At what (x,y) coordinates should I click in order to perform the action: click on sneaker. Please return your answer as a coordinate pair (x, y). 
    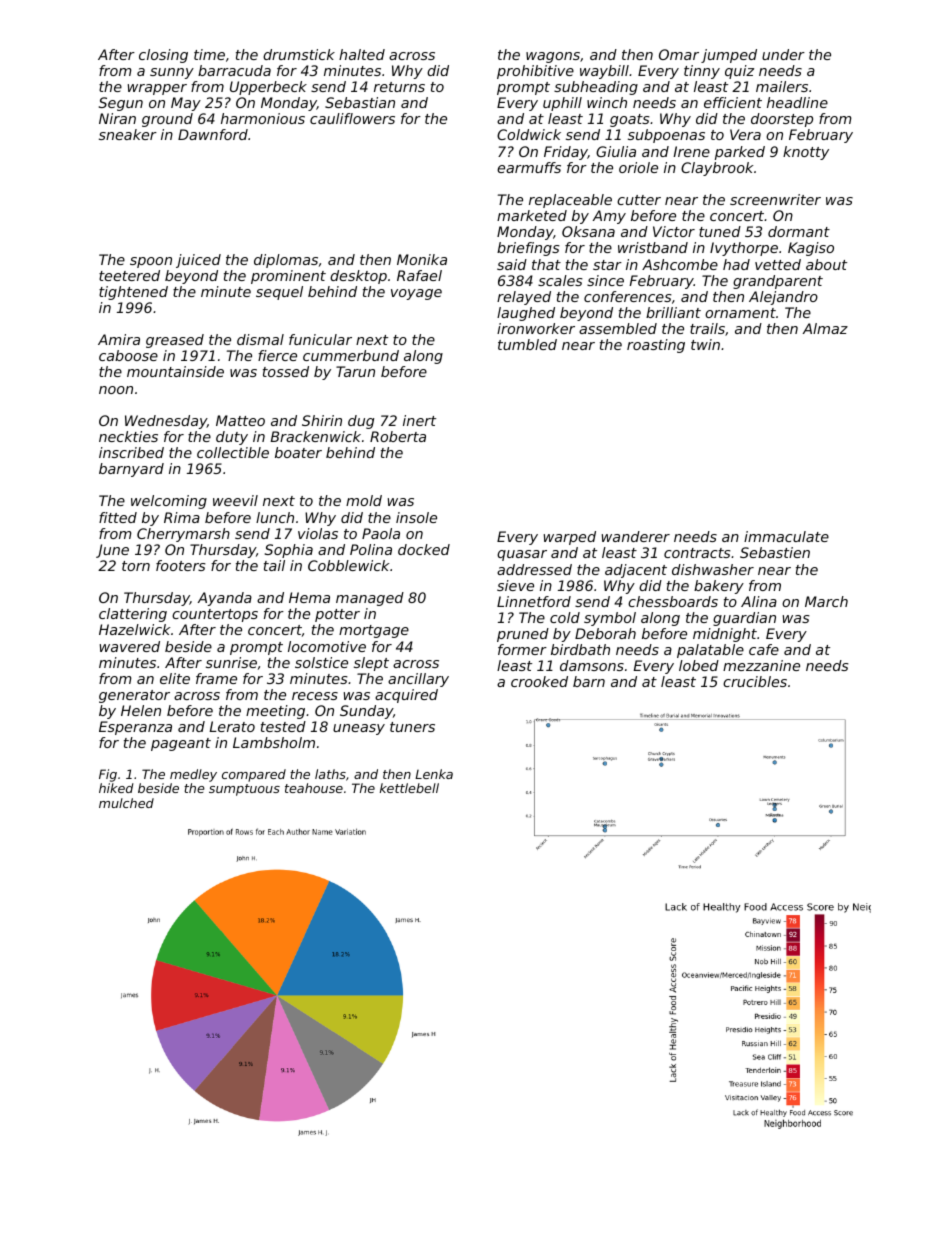
    Looking at the image, I should click on (128, 134).
